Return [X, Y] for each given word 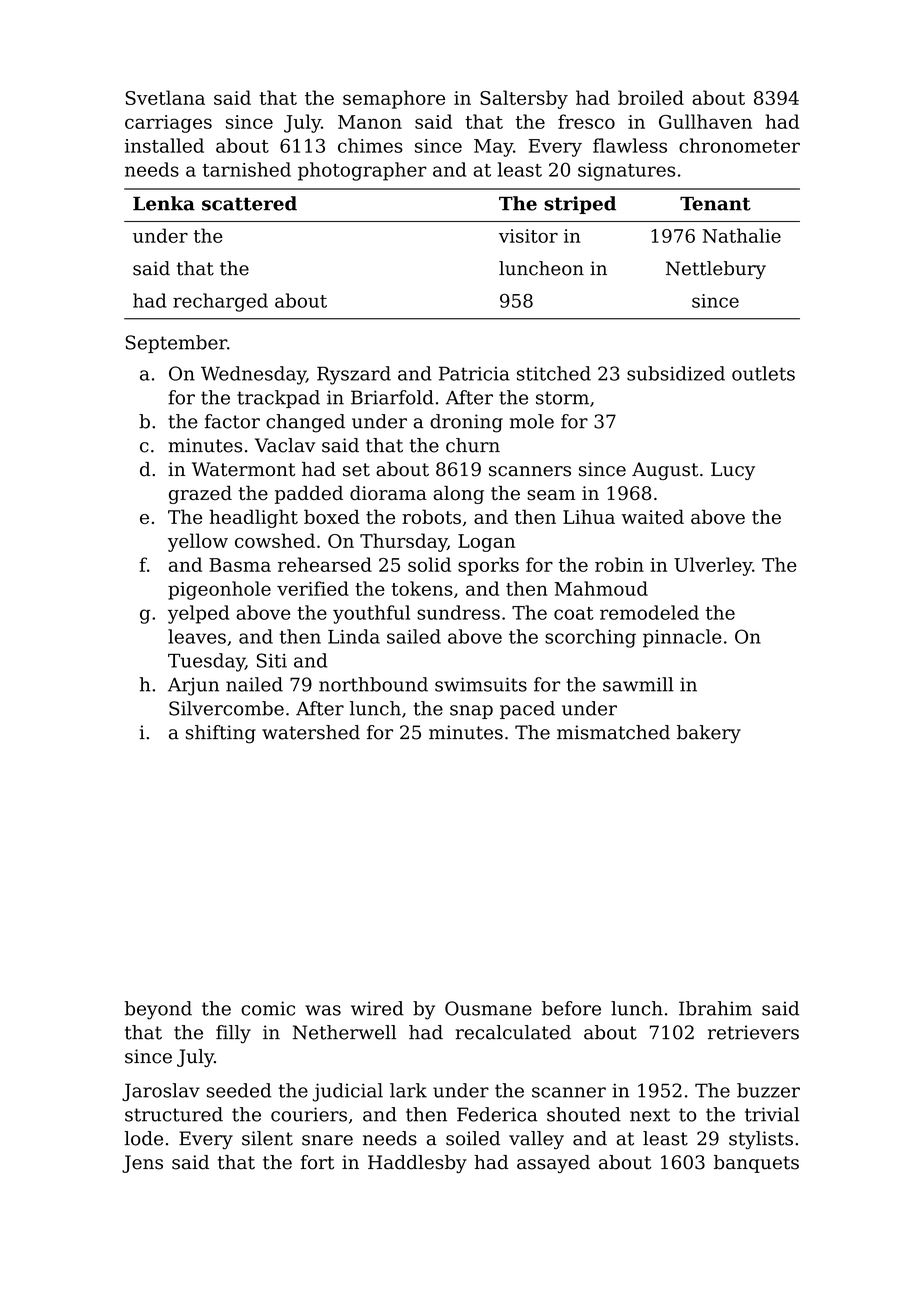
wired [377, 1008]
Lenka [164, 203]
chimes [370, 145]
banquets [756, 1164]
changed [305, 423]
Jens [142, 1164]
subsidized [676, 373]
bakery [709, 734]
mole [532, 421]
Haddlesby [417, 1164]
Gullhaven [705, 121]
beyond [158, 1010]
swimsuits [481, 684]
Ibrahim [715, 1008]
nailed [254, 684]
